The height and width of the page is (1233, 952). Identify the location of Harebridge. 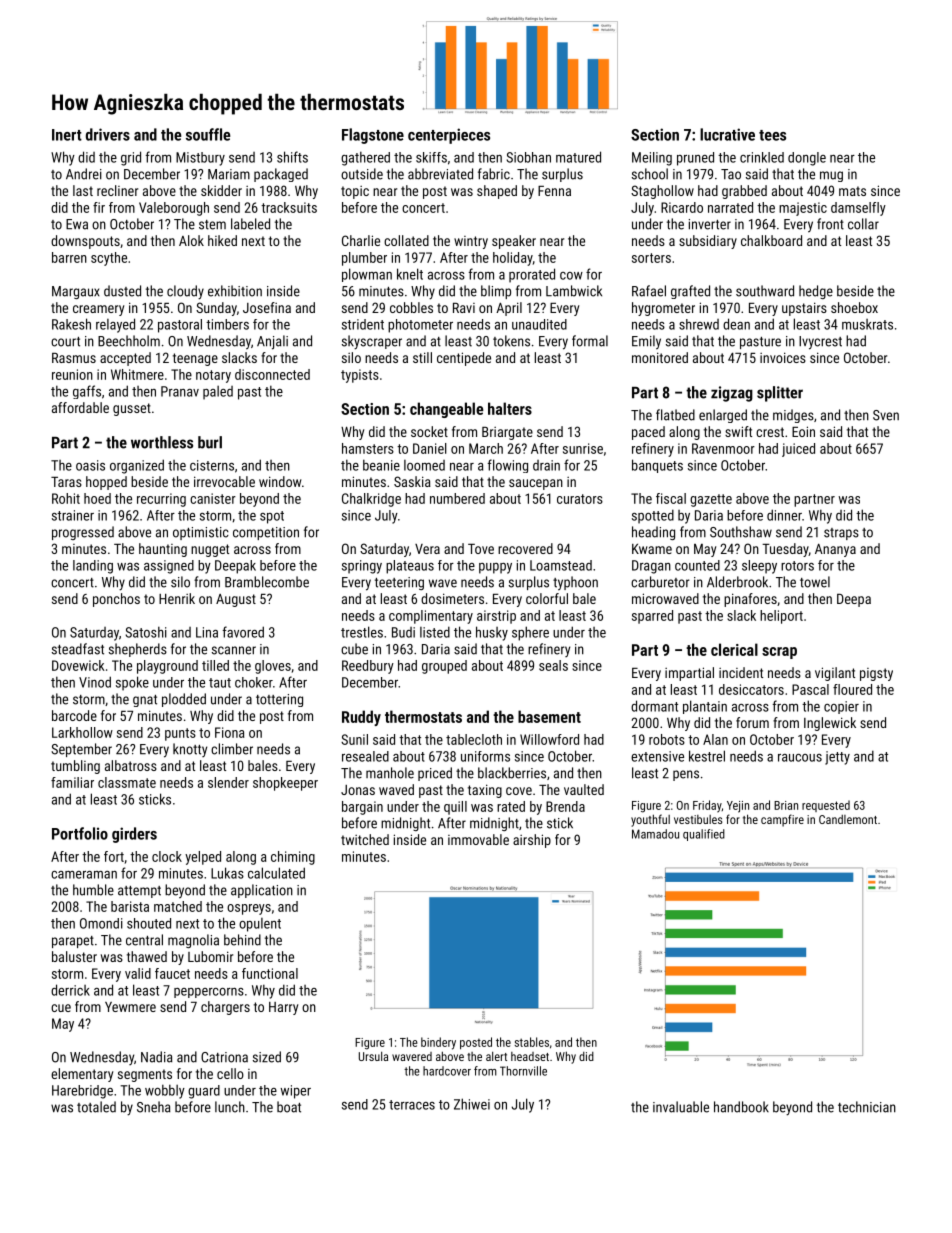
(82, 1092).
